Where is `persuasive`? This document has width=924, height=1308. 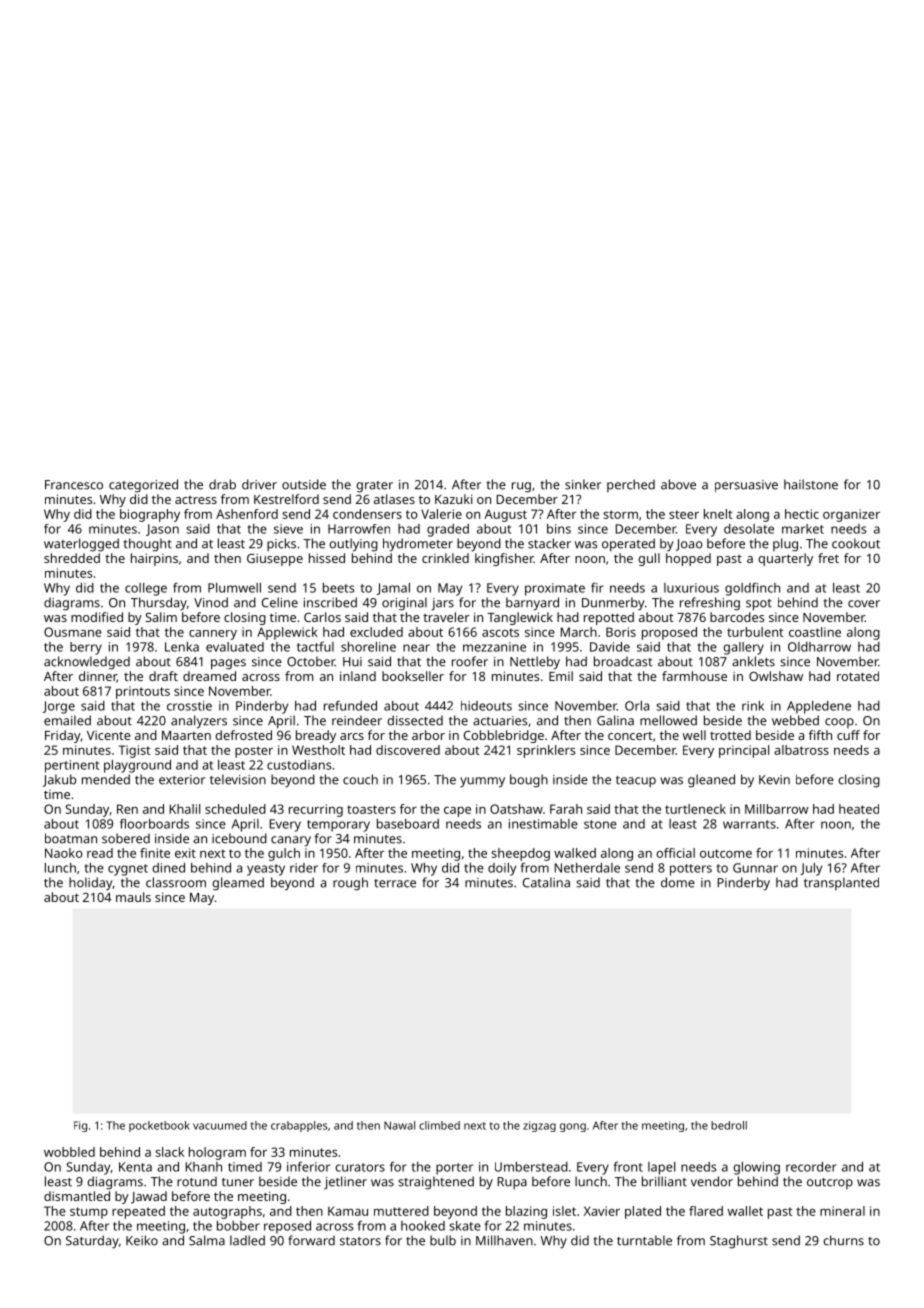 persuasive is located at coordinates (746, 486).
